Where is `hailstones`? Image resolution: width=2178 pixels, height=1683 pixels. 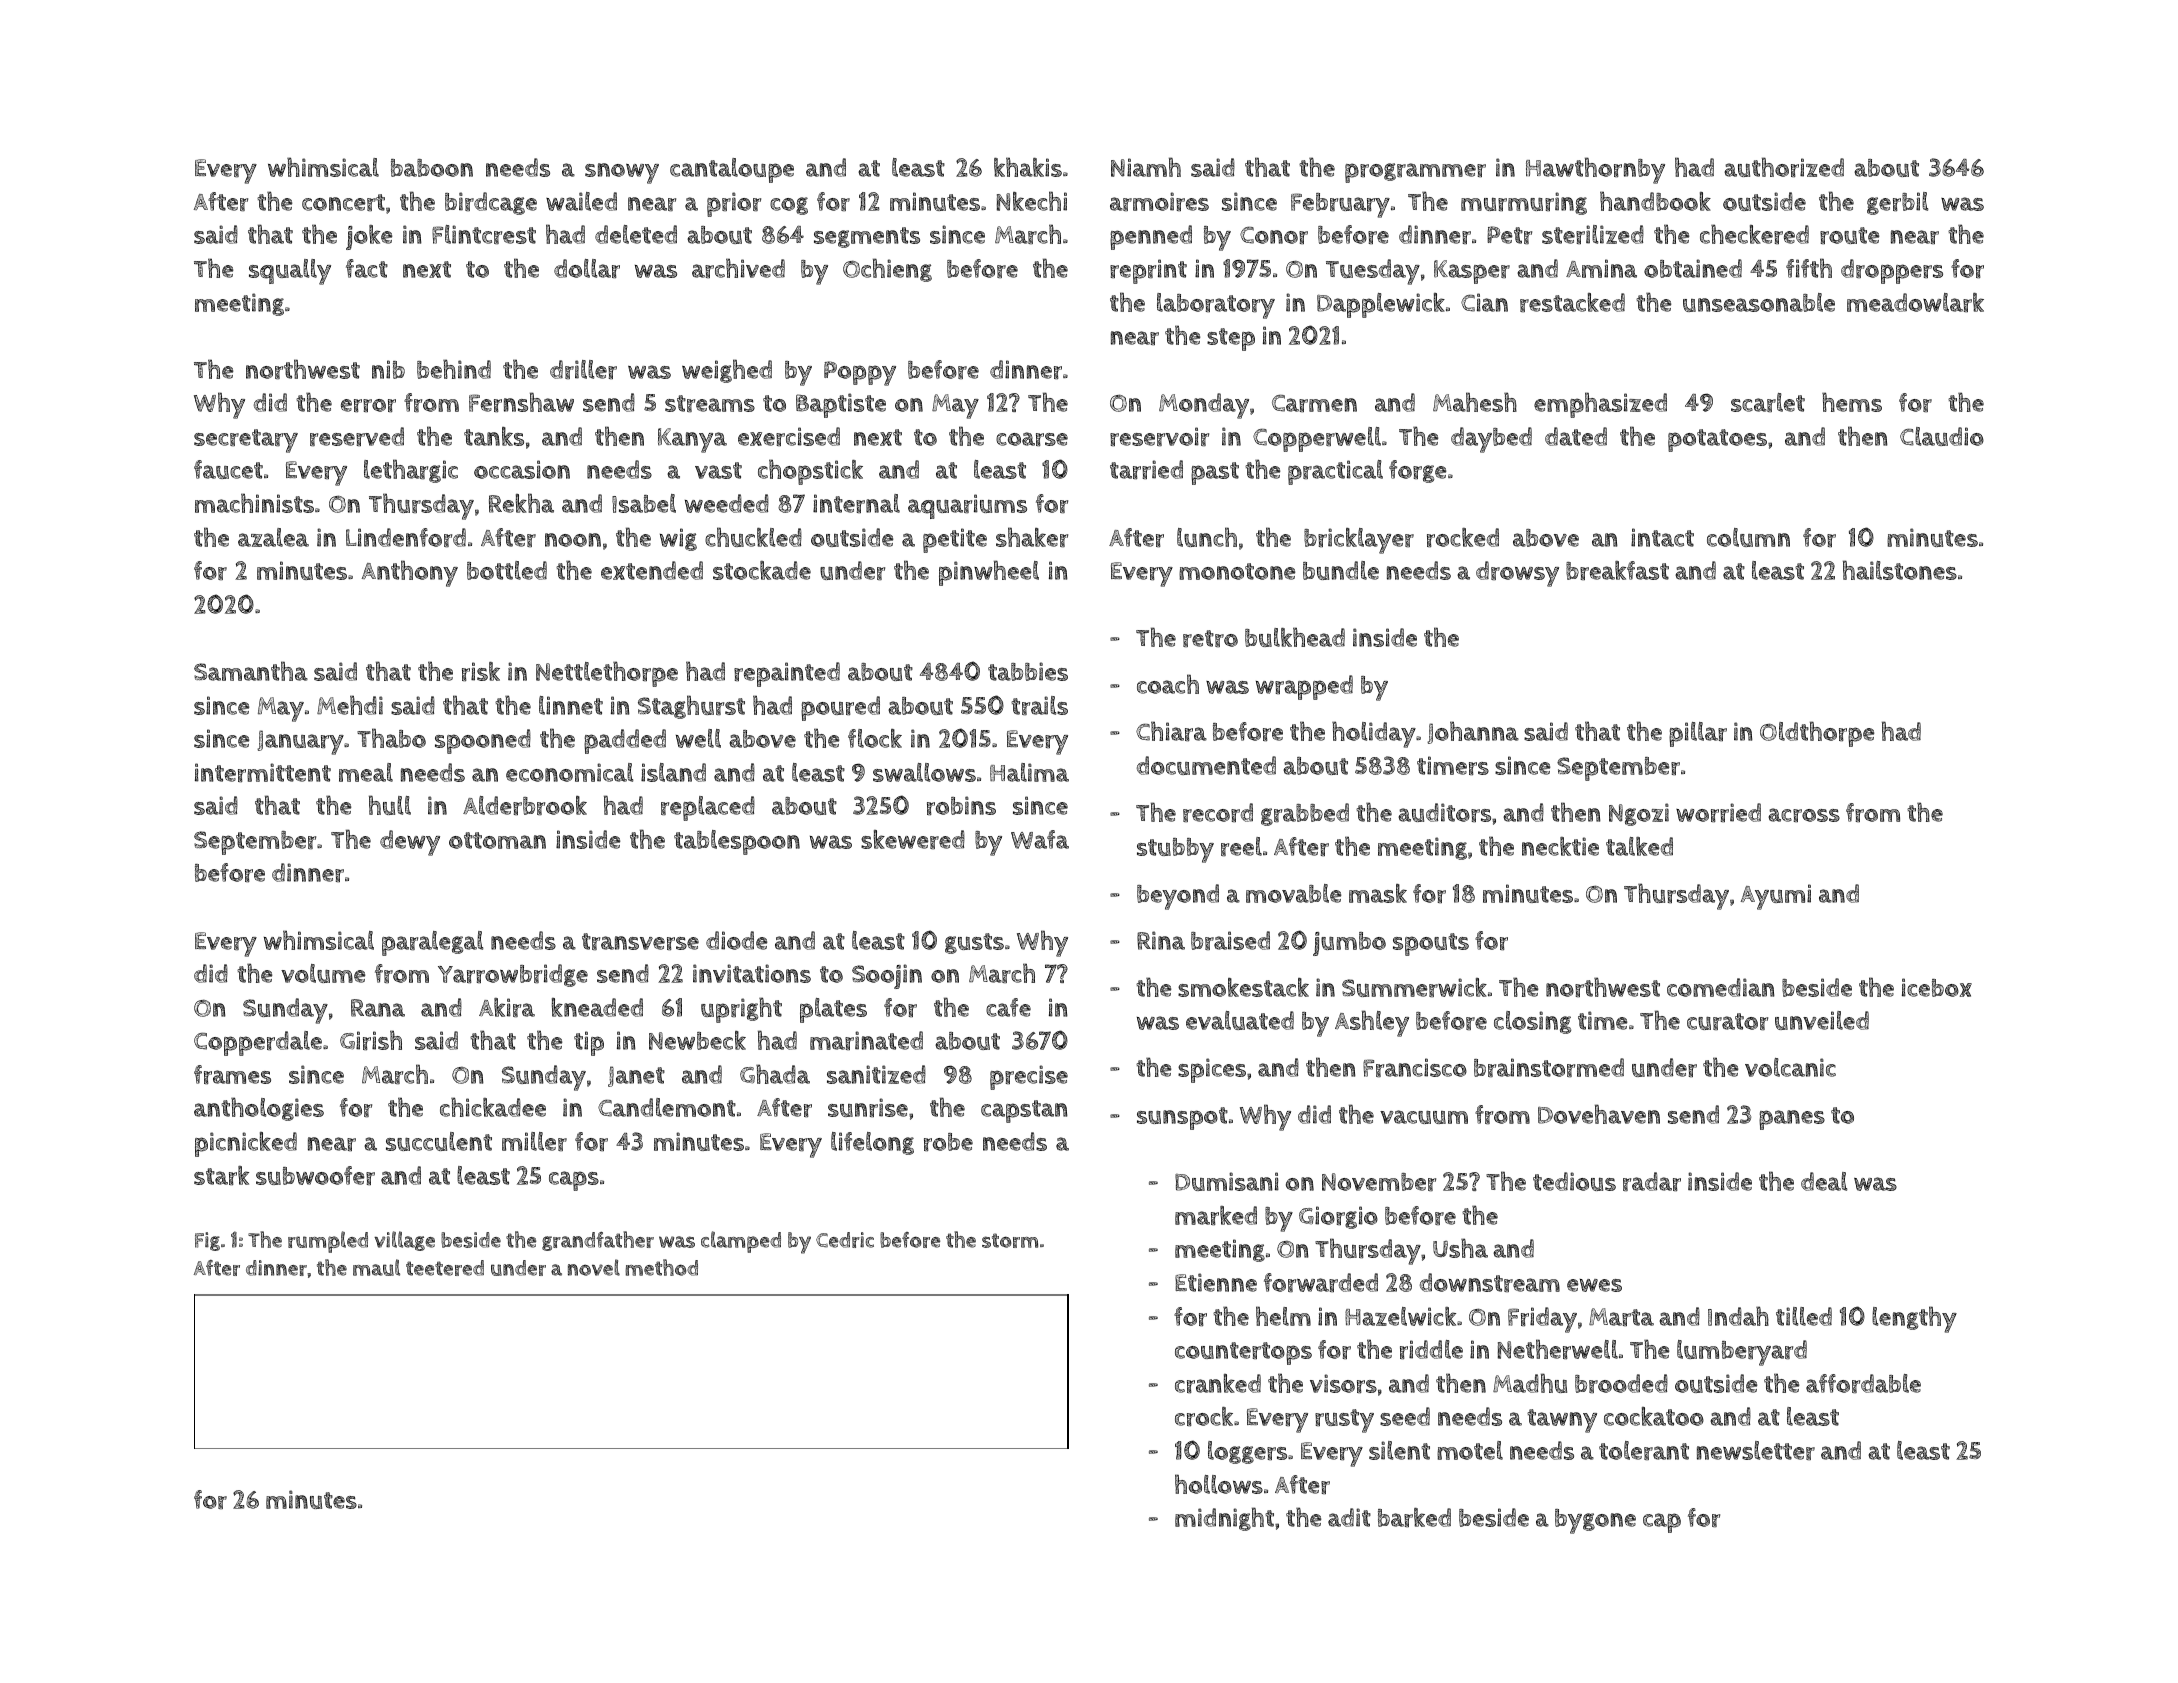
hailstones is located at coordinates (1900, 570).
